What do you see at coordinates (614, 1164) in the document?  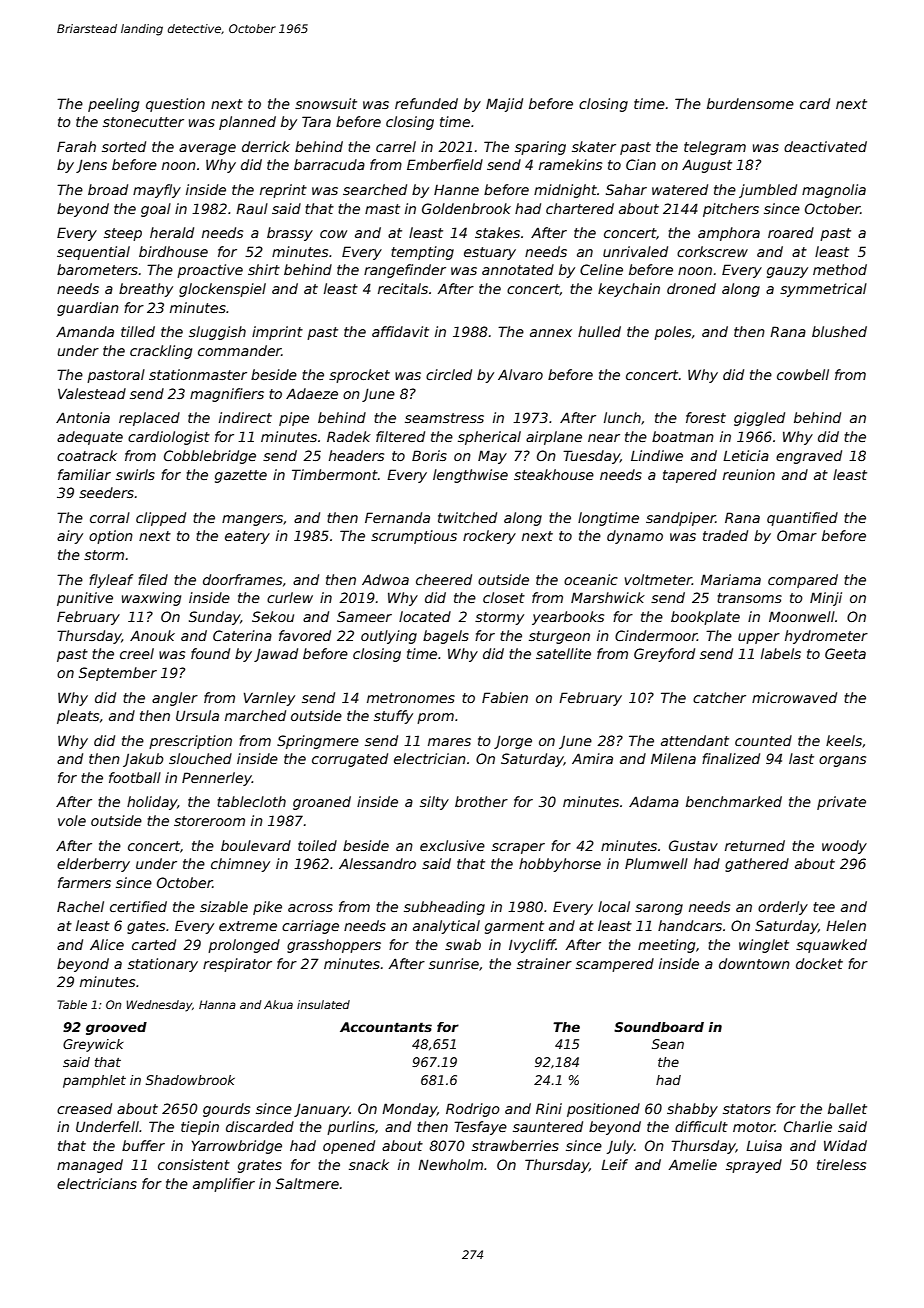 I see `Leif` at bounding box center [614, 1164].
